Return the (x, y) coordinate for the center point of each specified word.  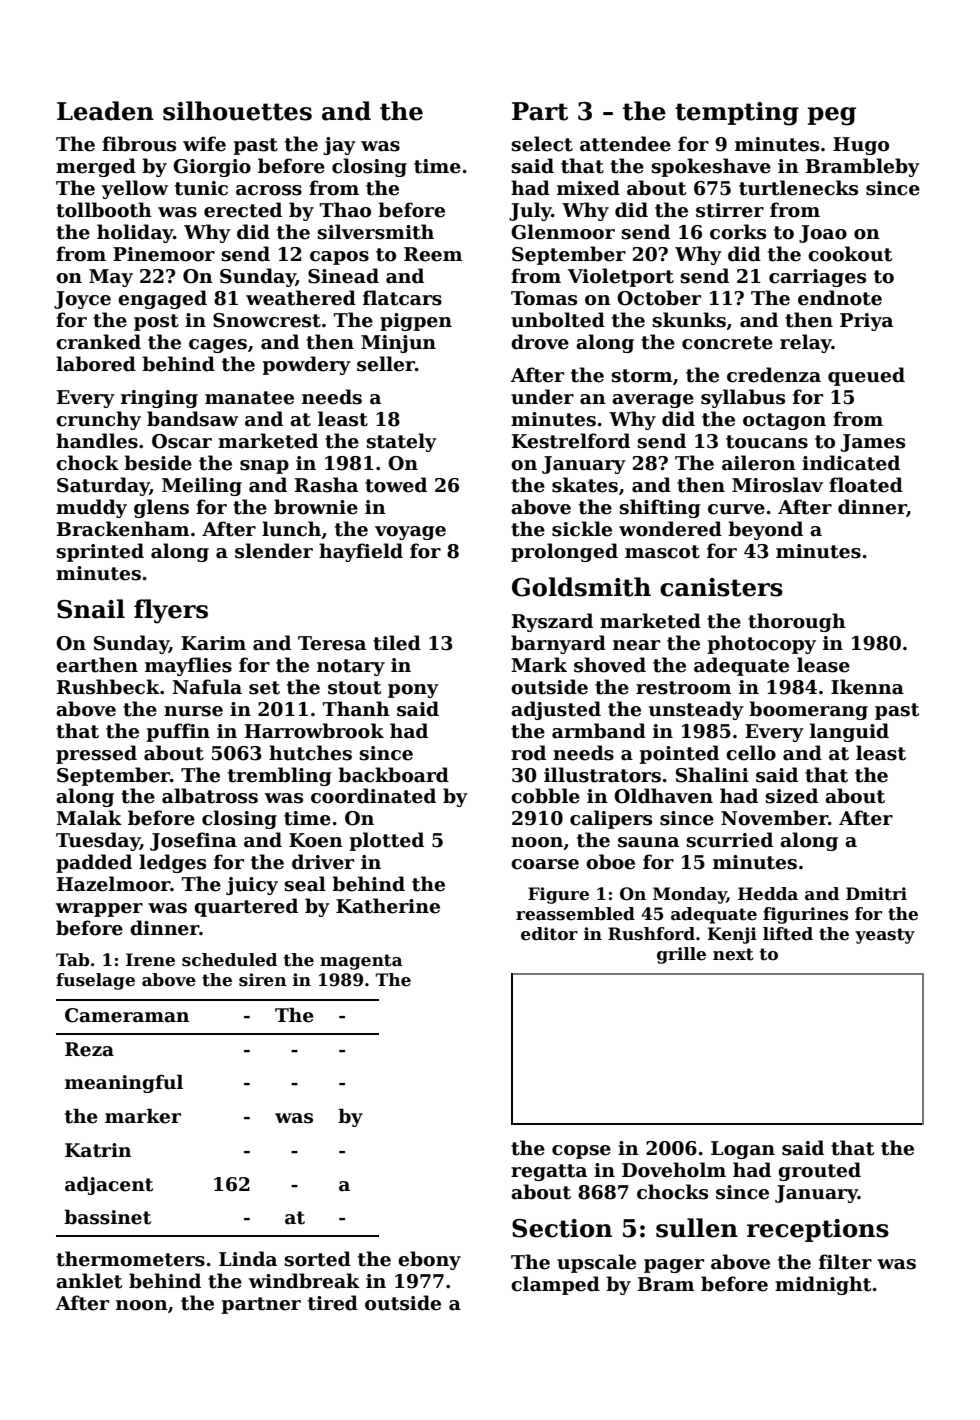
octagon (784, 421)
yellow (135, 189)
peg (832, 116)
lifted (788, 934)
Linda (248, 1259)
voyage (410, 533)
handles (97, 441)
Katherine (388, 906)
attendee (625, 144)
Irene (150, 960)
